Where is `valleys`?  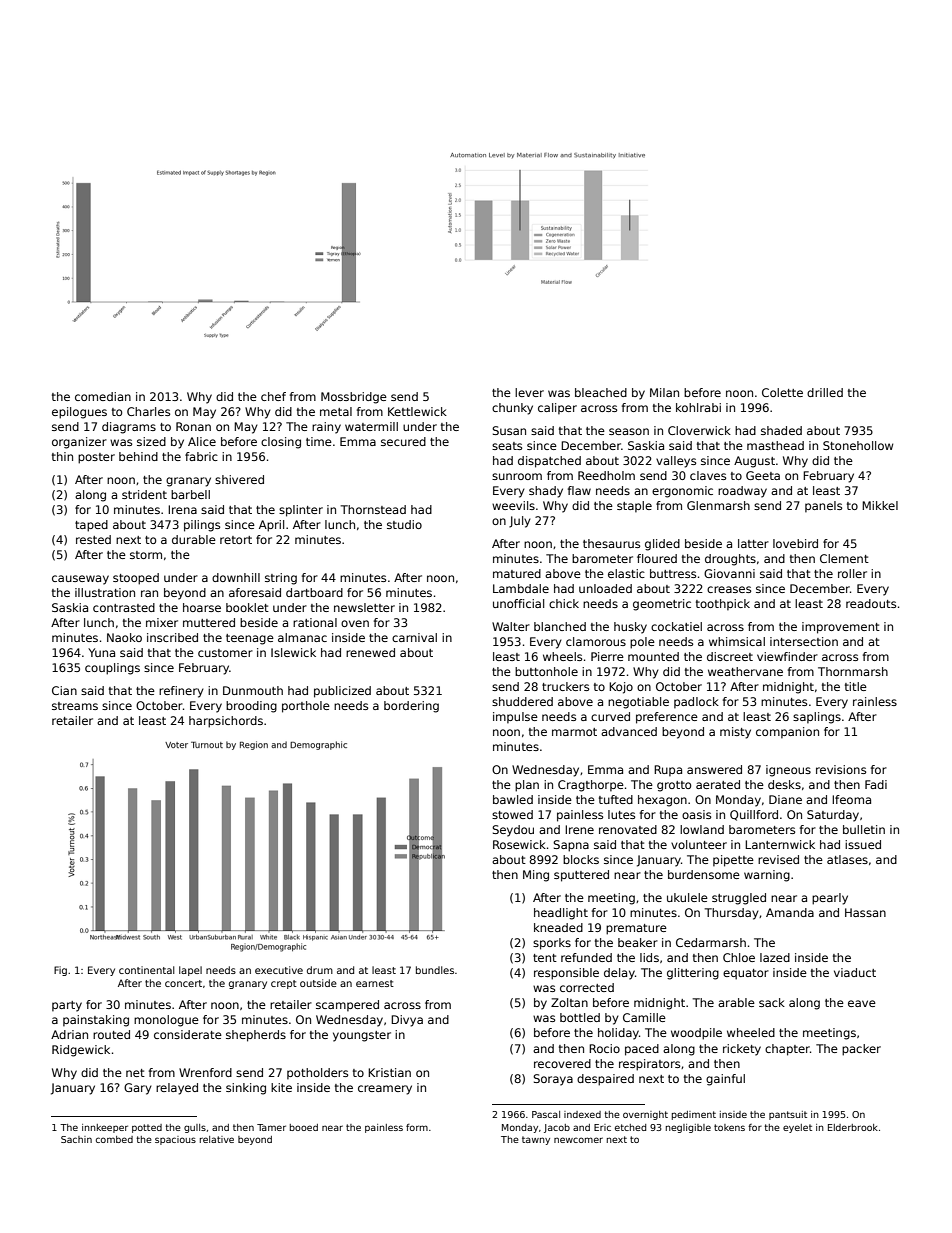 valleys is located at coordinates (676, 462).
